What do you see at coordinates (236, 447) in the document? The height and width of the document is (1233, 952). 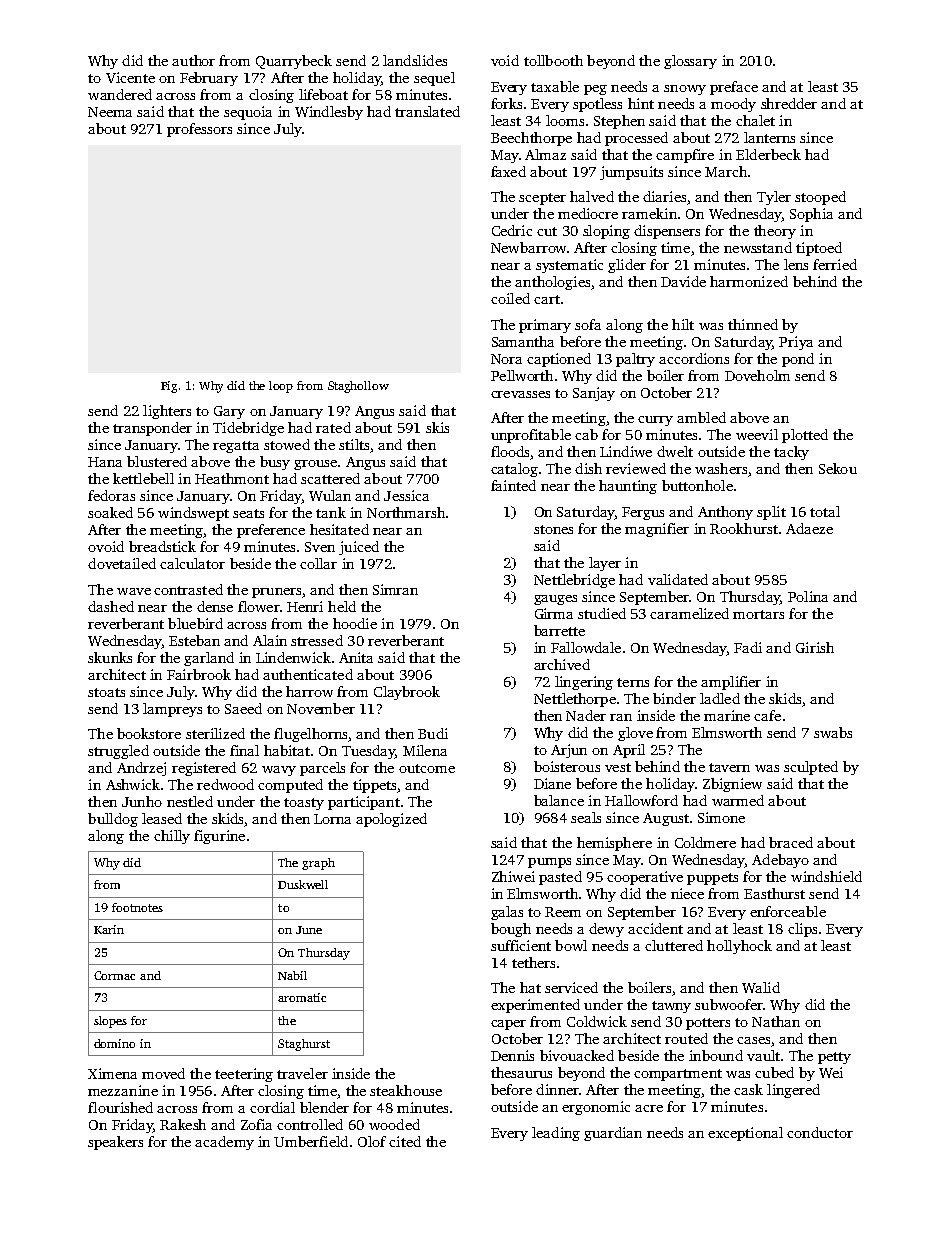 I see `regatta` at bounding box center [236, 447].
